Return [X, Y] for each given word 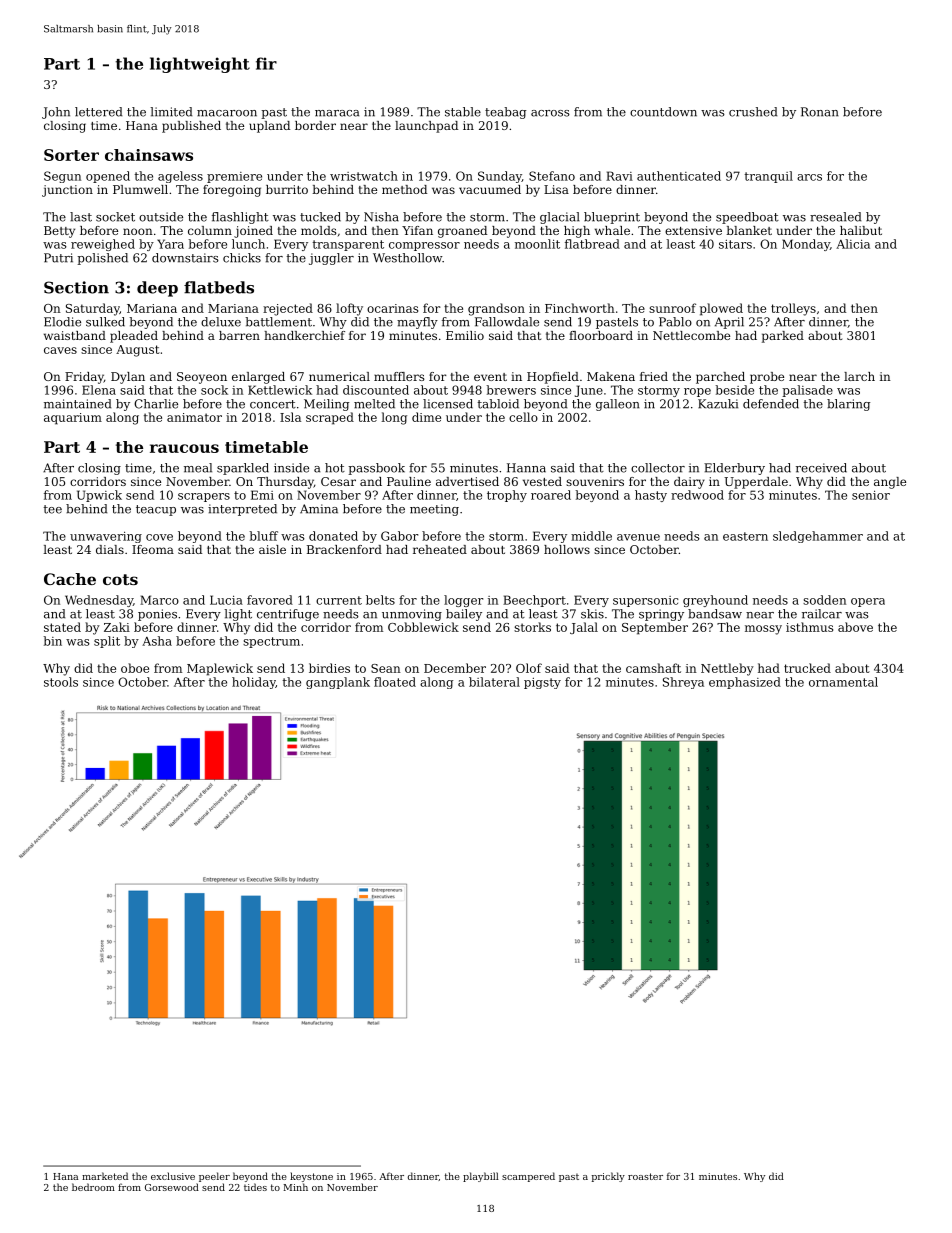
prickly [608, 1177]
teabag [505, 113]
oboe [135, 668]
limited [171, 112]
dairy [689, 483]
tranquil [768, 177]
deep [157, 289]
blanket [749, 230]
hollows [567, 549]
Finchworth [580, 308]
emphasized [745, 683]
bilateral [494, 682]
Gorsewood [172, 1187]
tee [52, 509]
